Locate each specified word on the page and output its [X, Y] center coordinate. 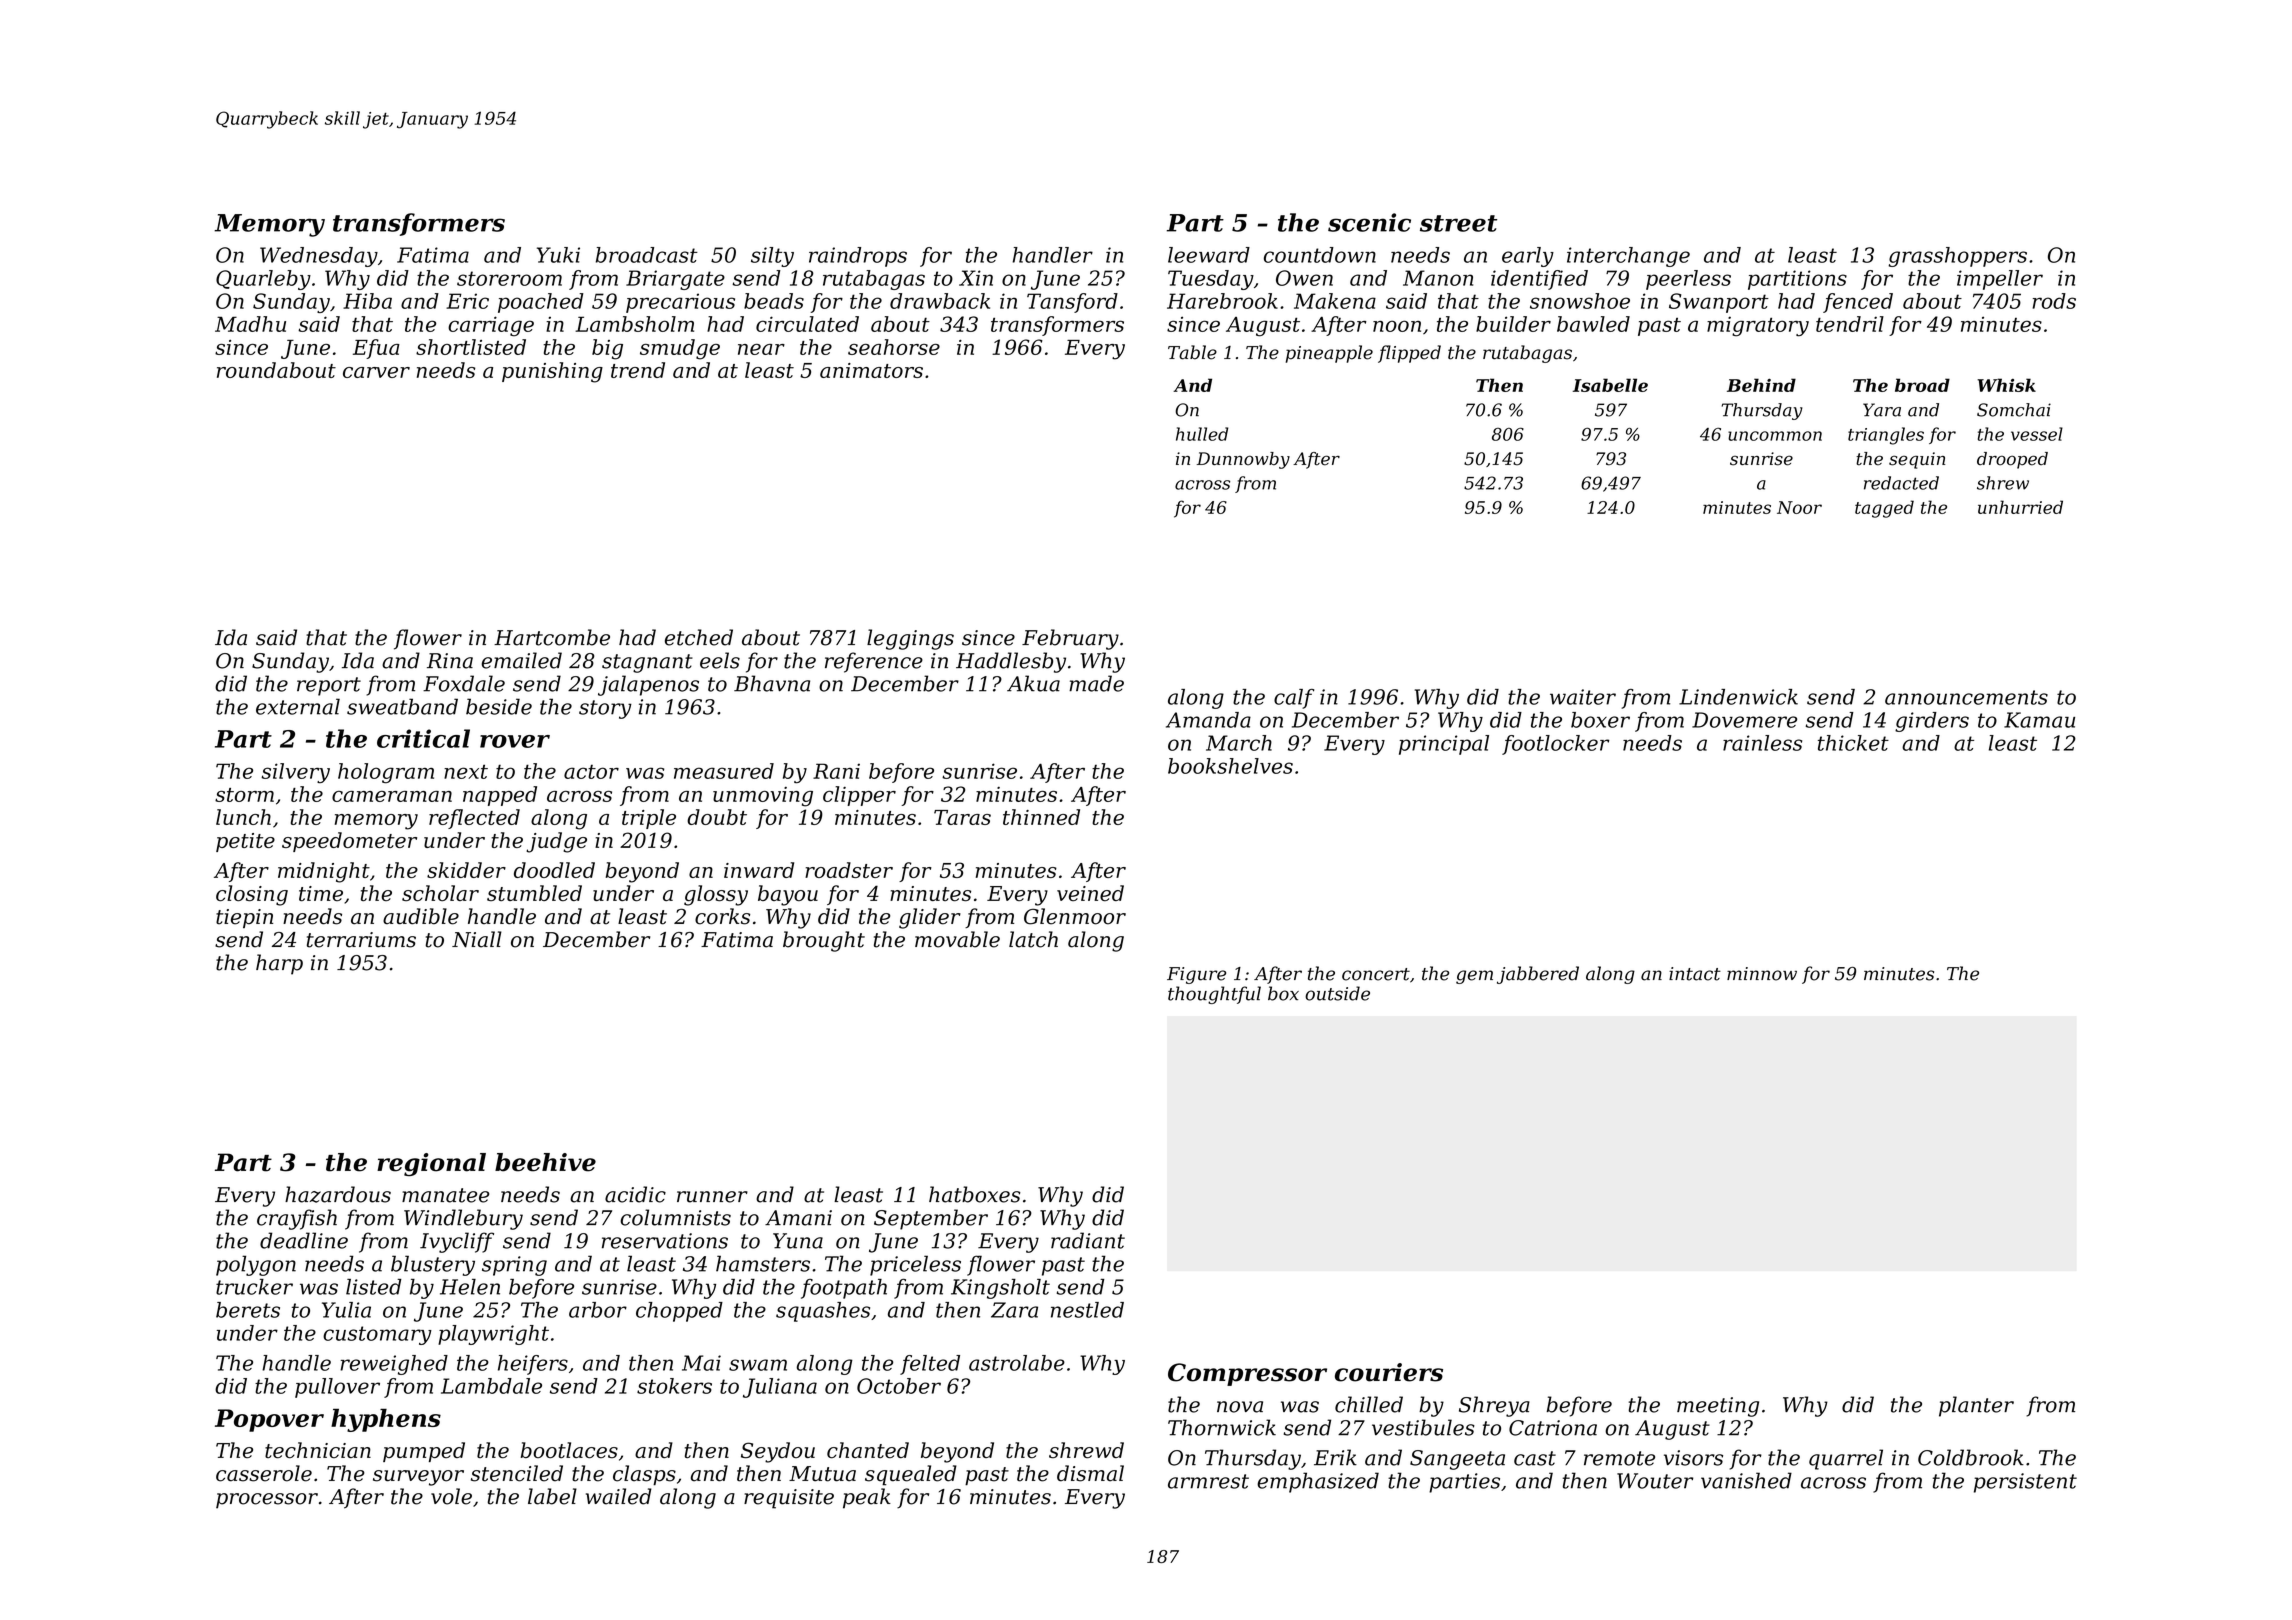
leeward [1209, 255]
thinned [1041, 817]
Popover [269, 1420]
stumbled [534, 893]
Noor [1799, 507]
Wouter [1655, 1481]
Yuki [558, 255]
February [1070, 639]
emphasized [1318, 1482]
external [298, 706]
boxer [1600, 720]
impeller [2000, 280]
